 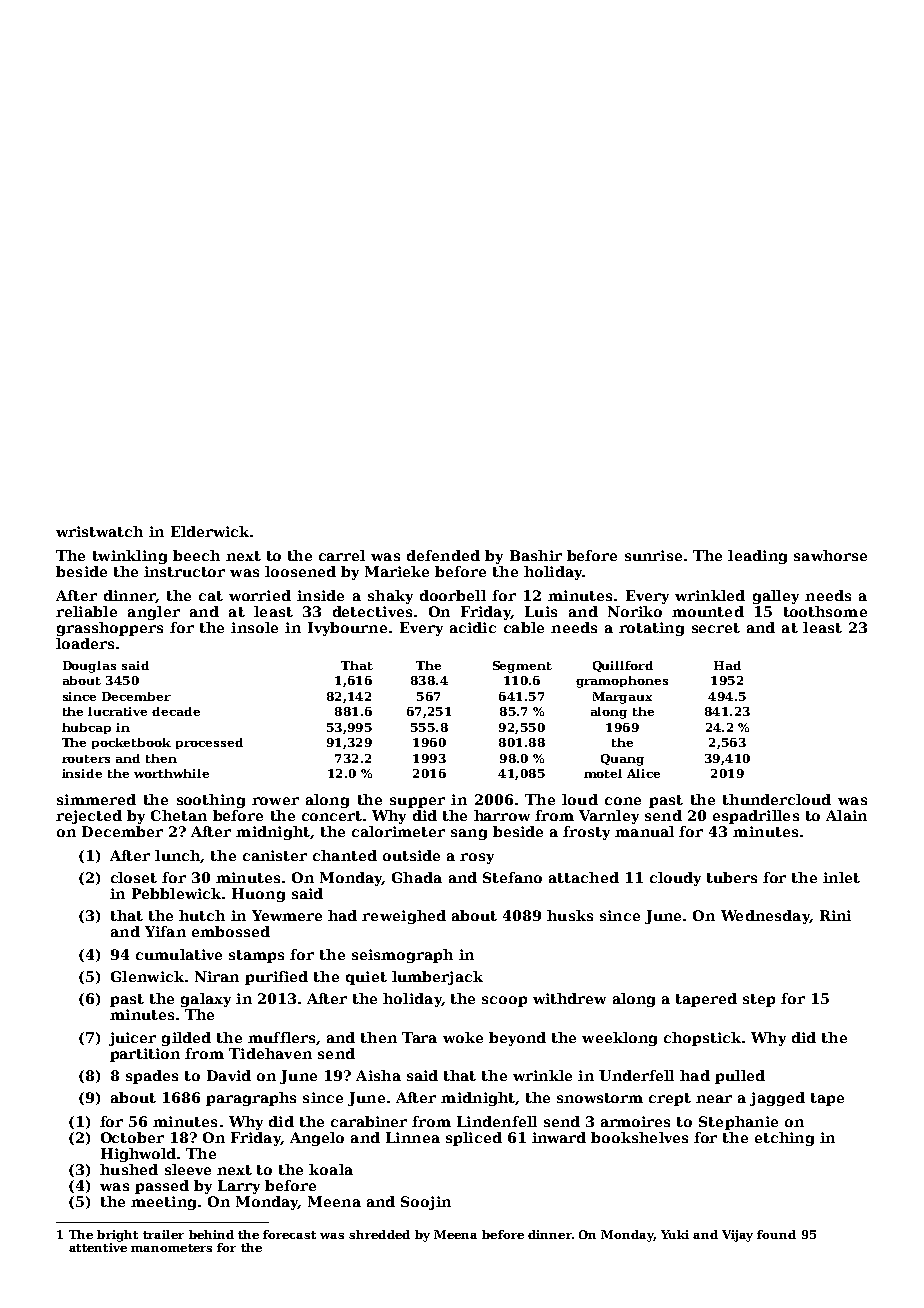 What do you see at coordinates (835, 915) in the image?
I see `Rini` at bounding box center [835, 915].
